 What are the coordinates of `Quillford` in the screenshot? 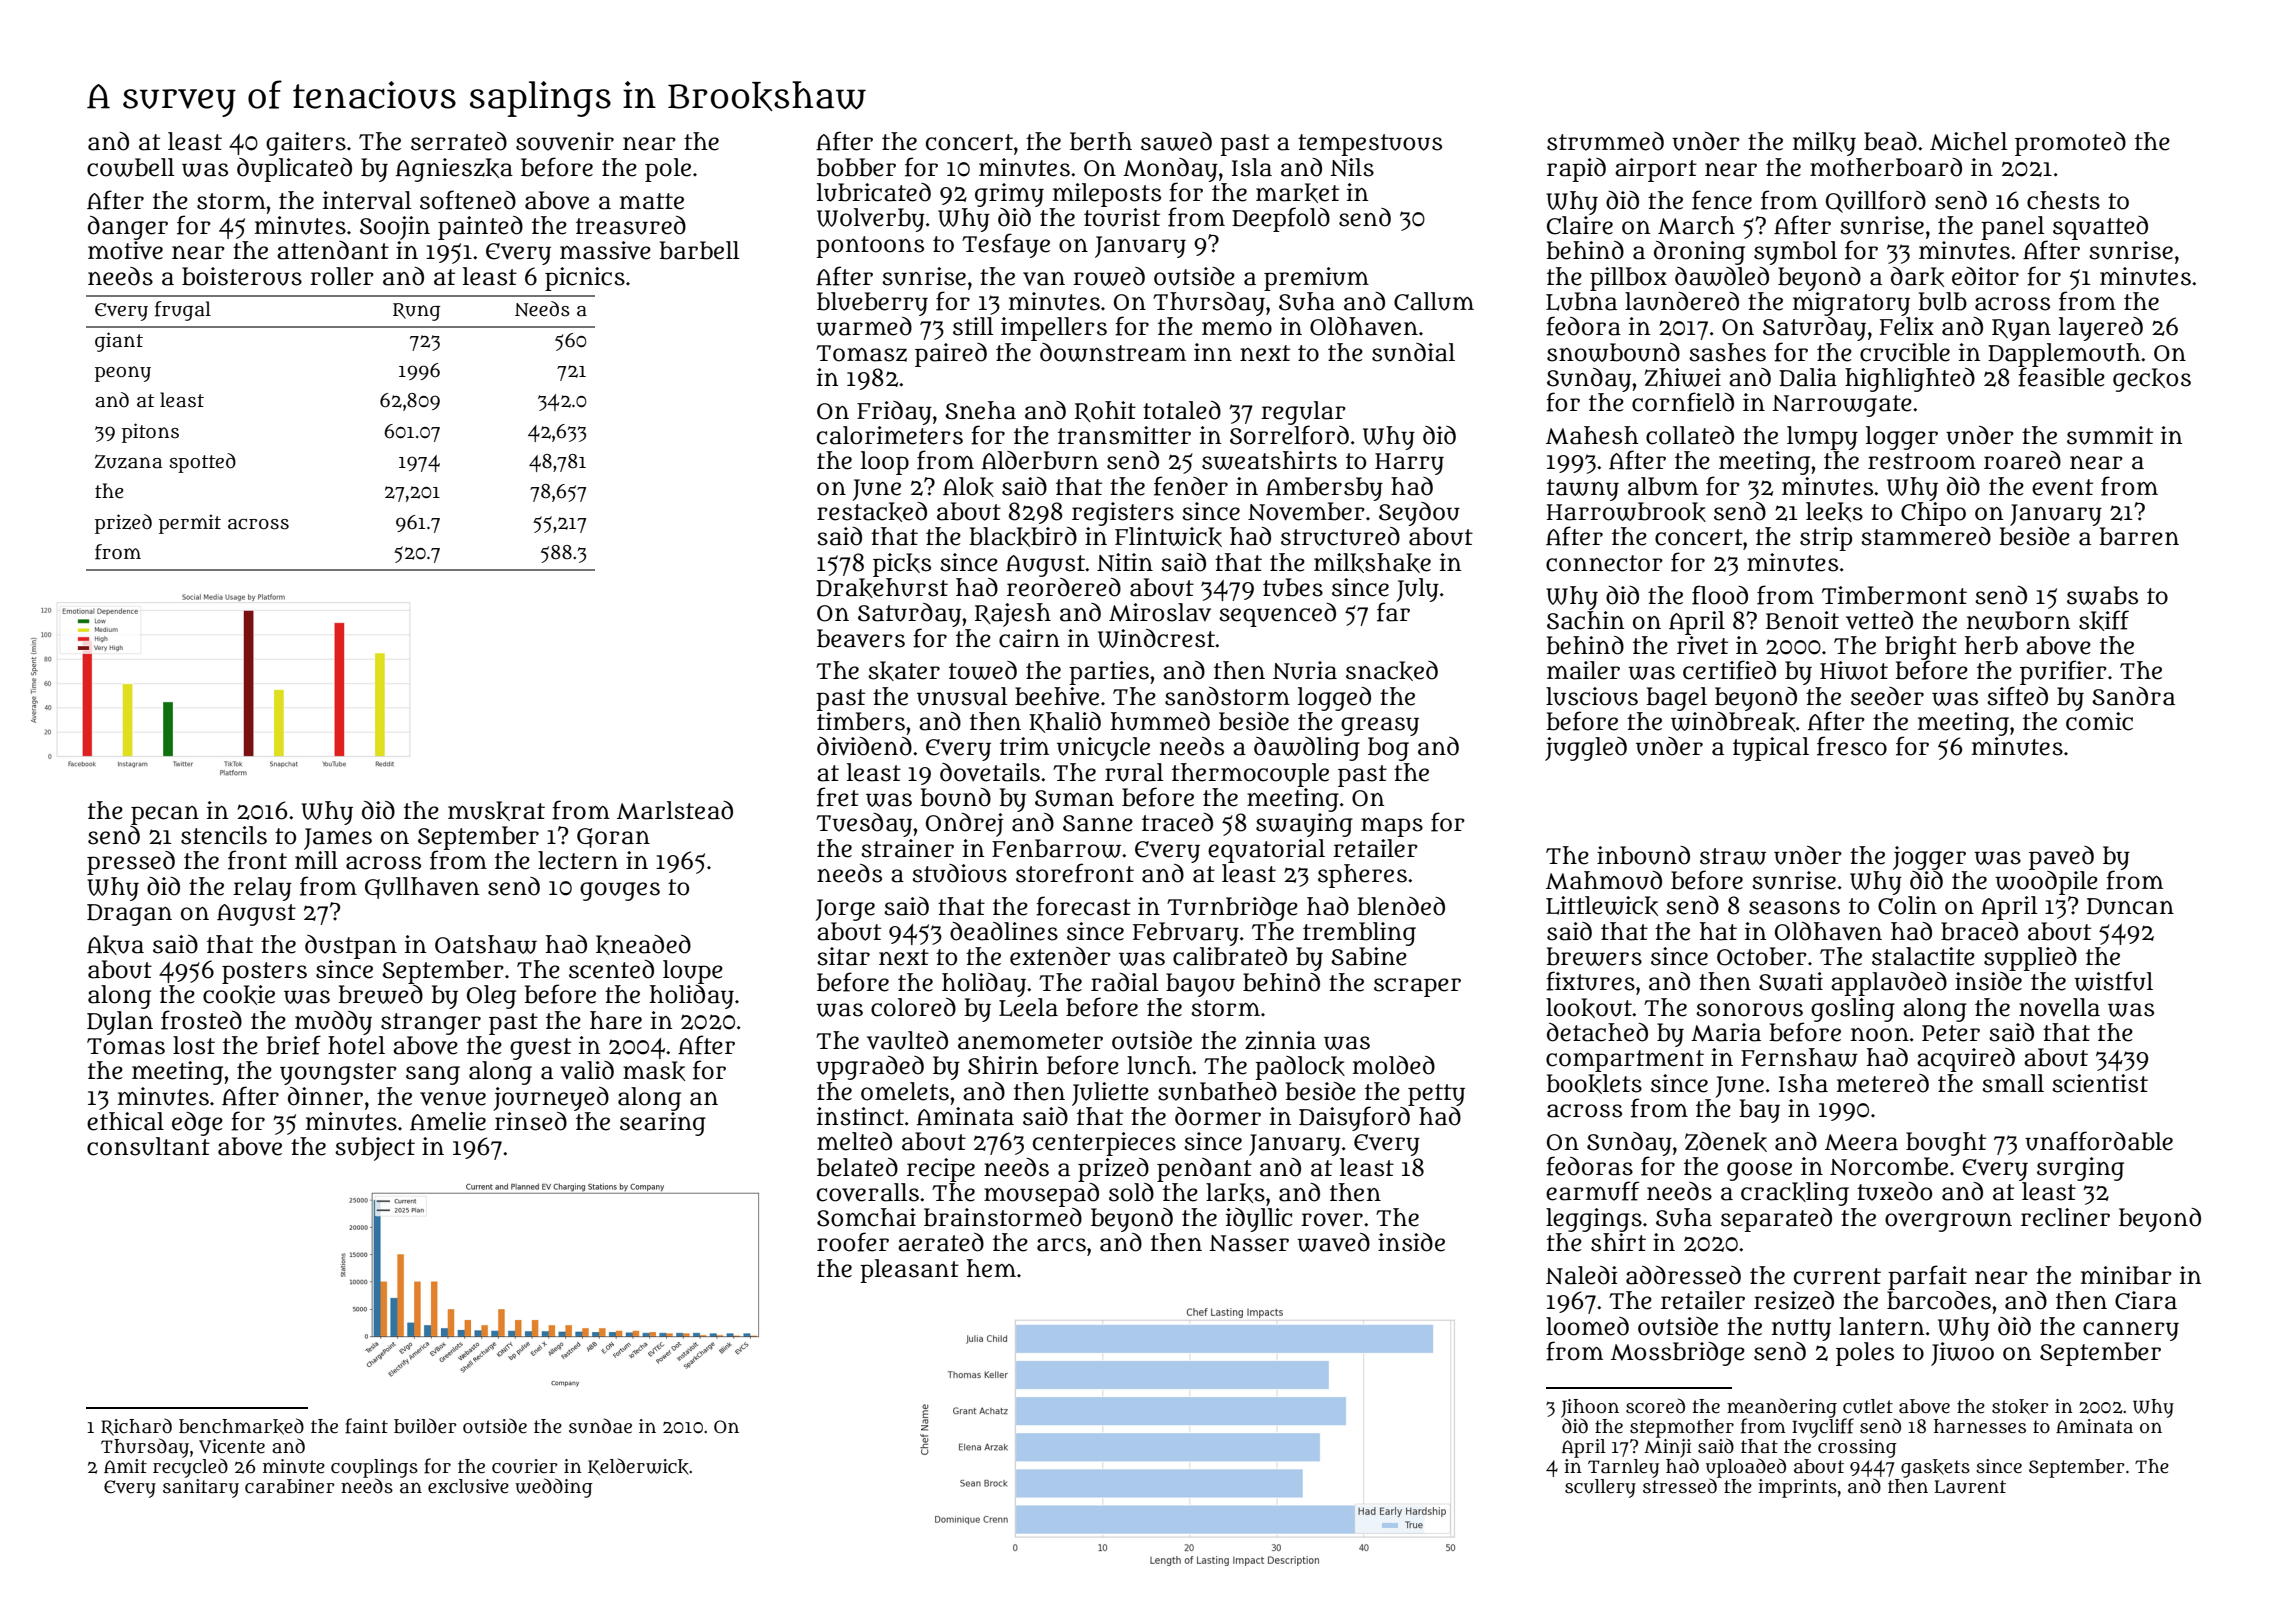 It's located at (1876, 201).
